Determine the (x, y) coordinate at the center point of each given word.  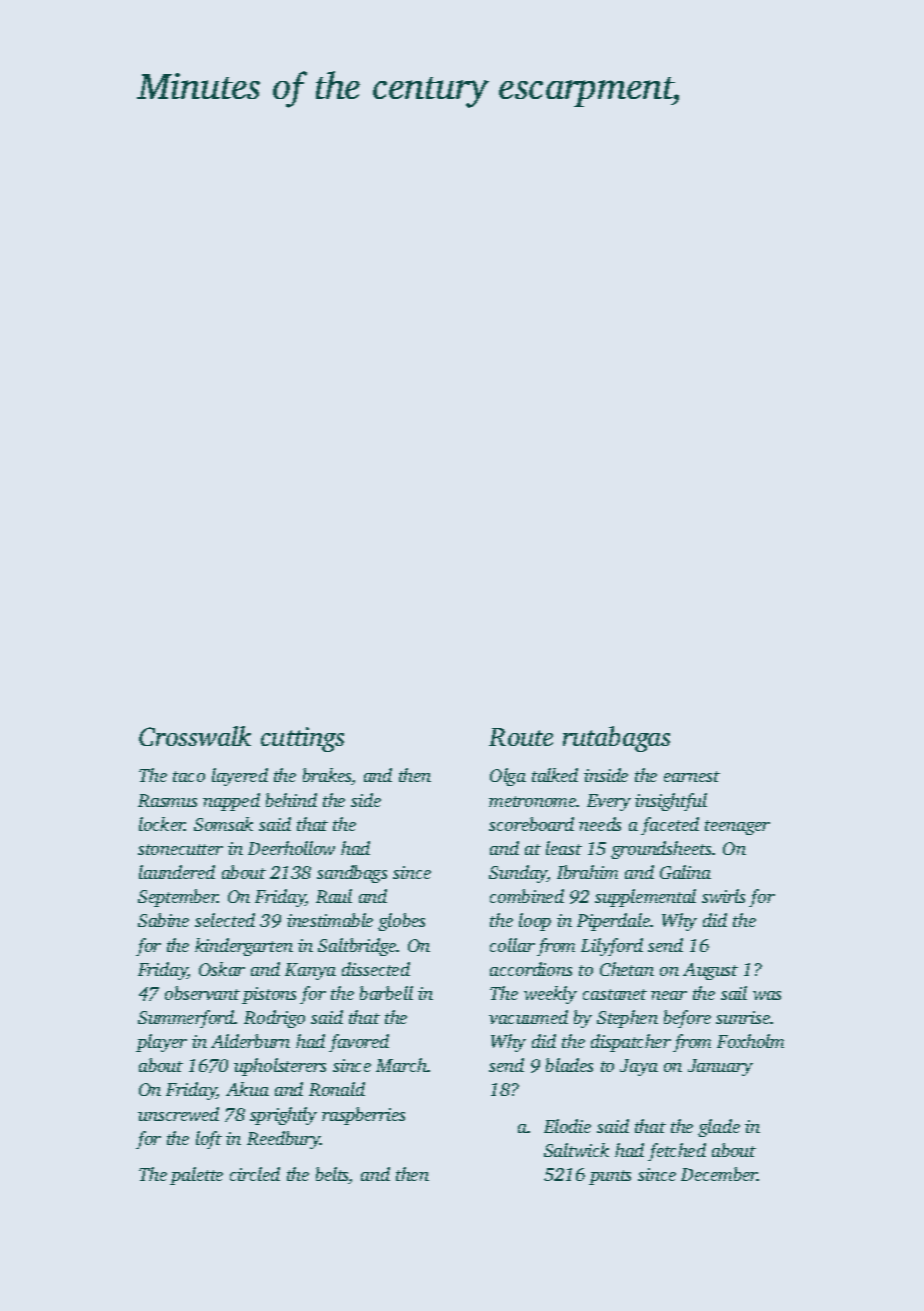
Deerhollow (291, 848)
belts (332, 1175)
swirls (723, 896)
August (710, 971)
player (161, 1043)
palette (196, 1176)
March (402, 1065)
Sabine (163, 920)
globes (401, 922)
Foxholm (750, 1041)
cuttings (302, 739)
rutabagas (616, 739)
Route (521, 737)
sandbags (352, 874)
